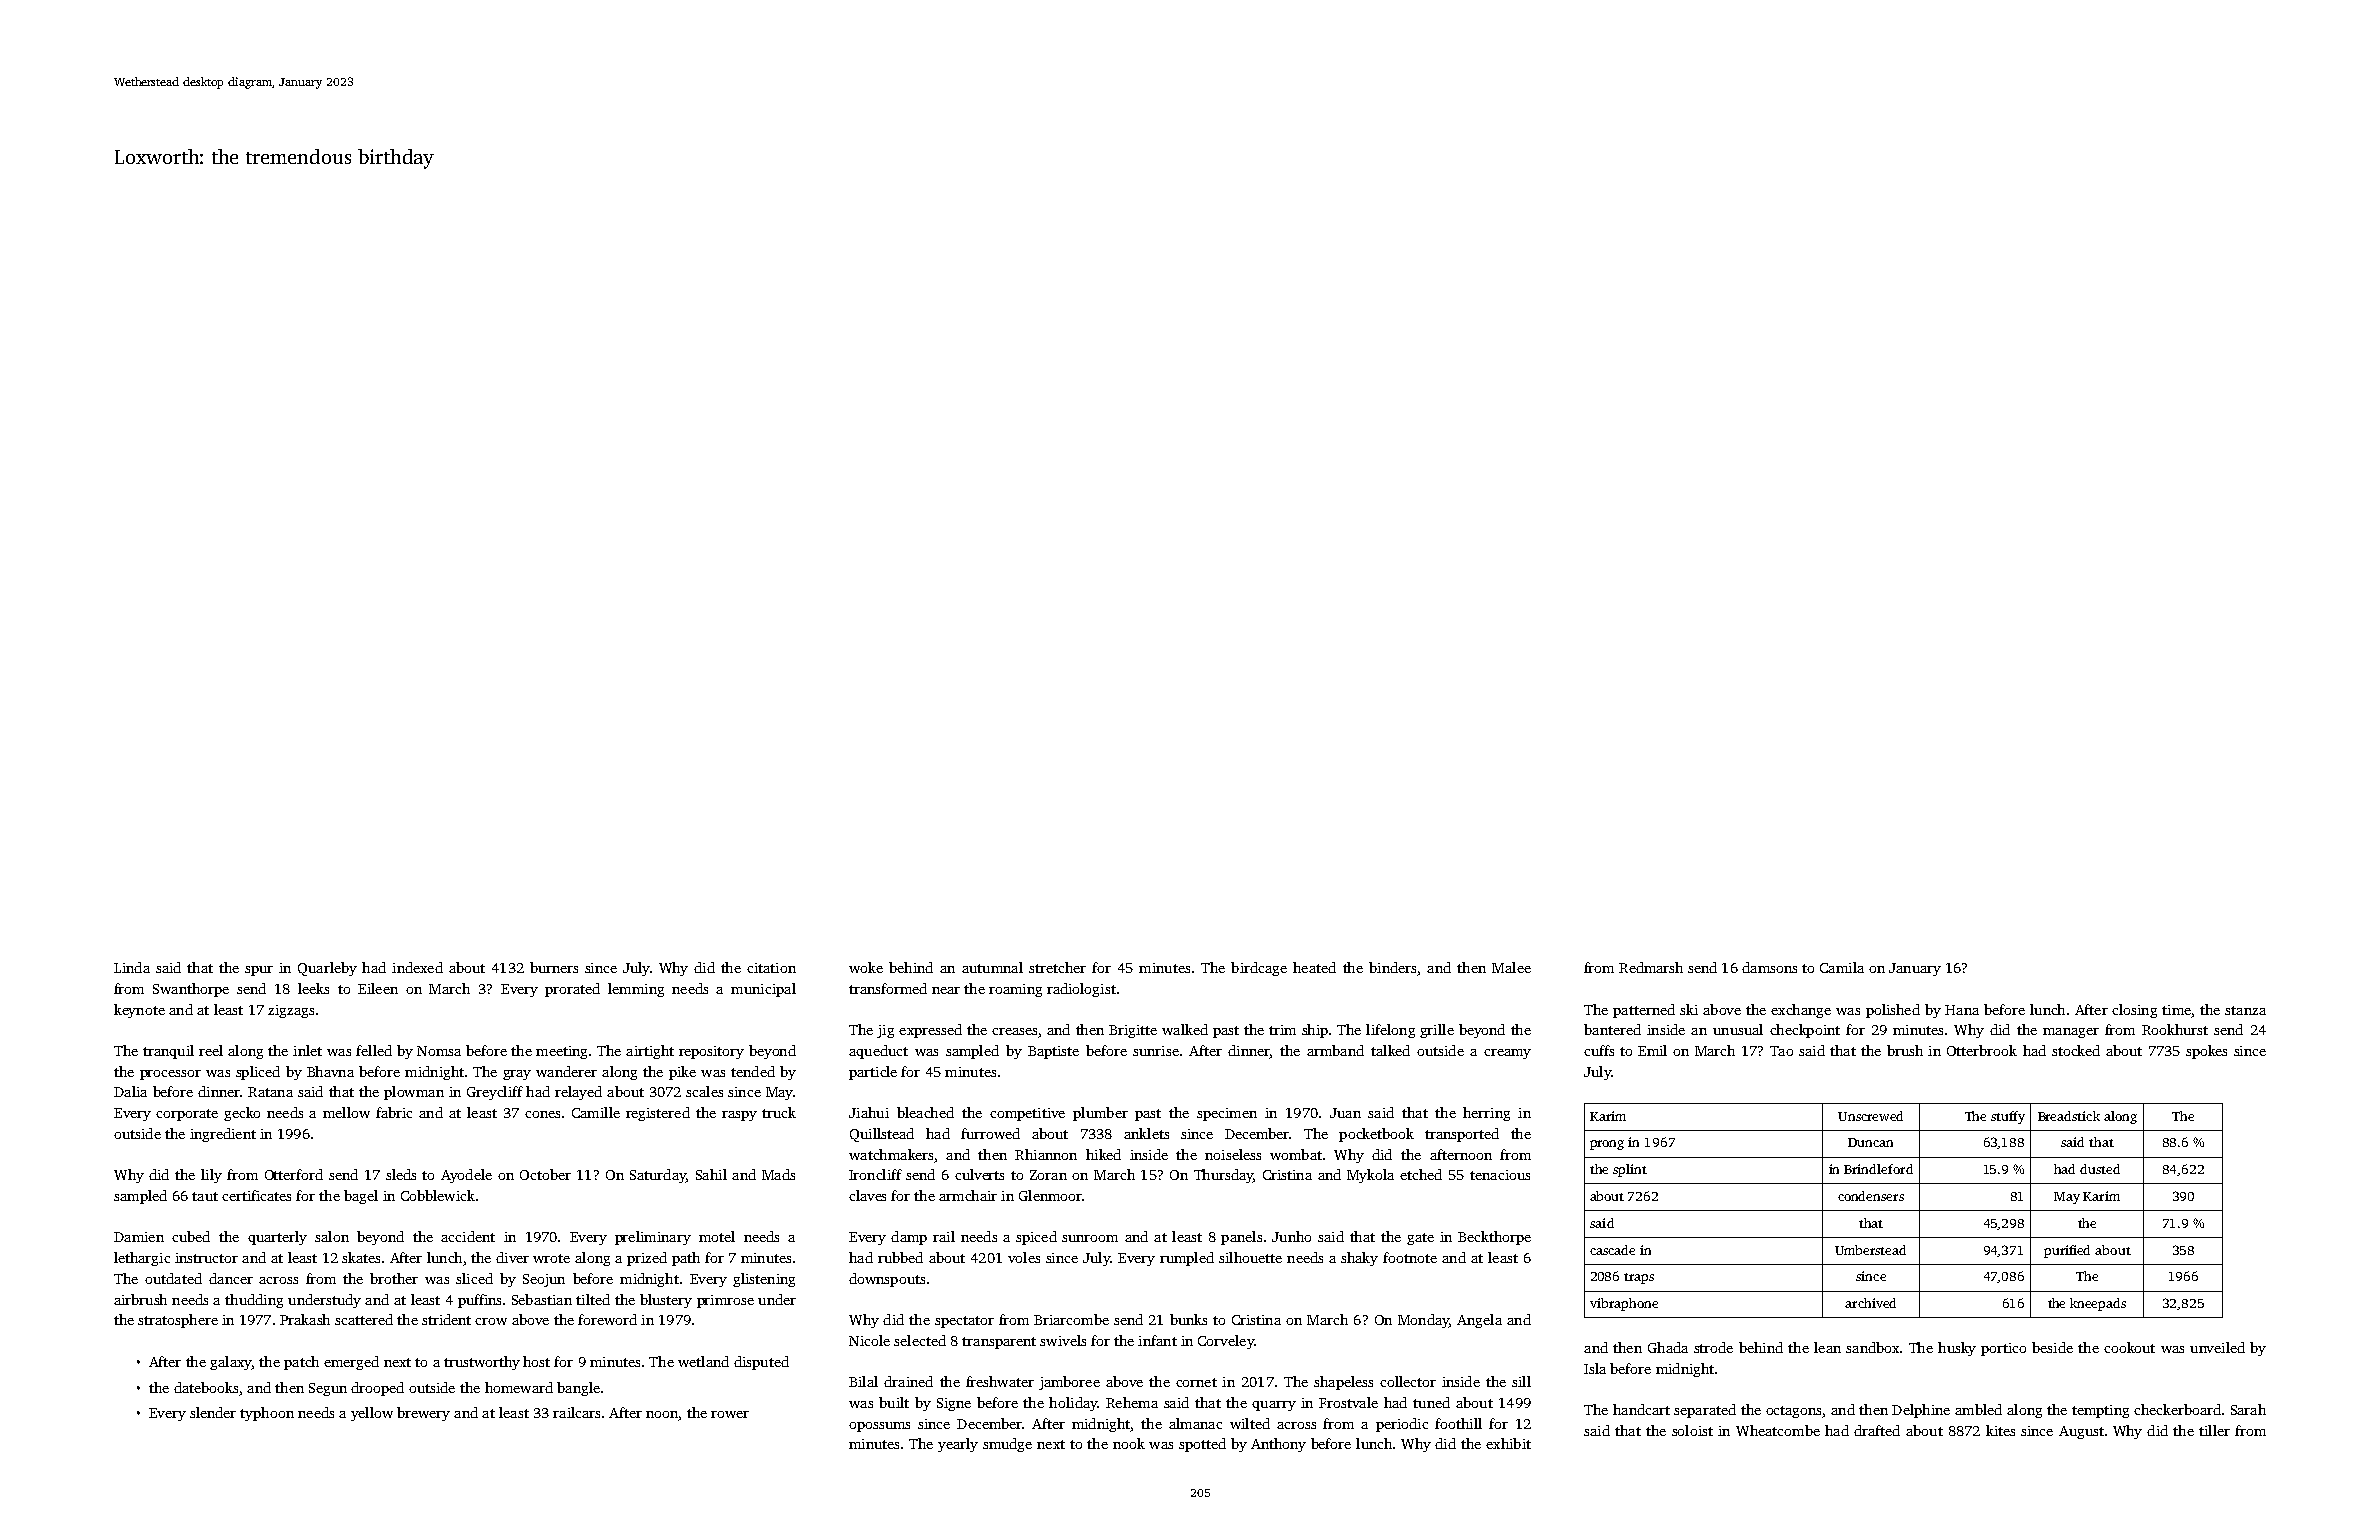 The height and width of the screenshot is (1540, 2380). What do you see at coordinates (1842, 967) in the screenshot?
I see `Camila` at bounding box center [1842, 967].
